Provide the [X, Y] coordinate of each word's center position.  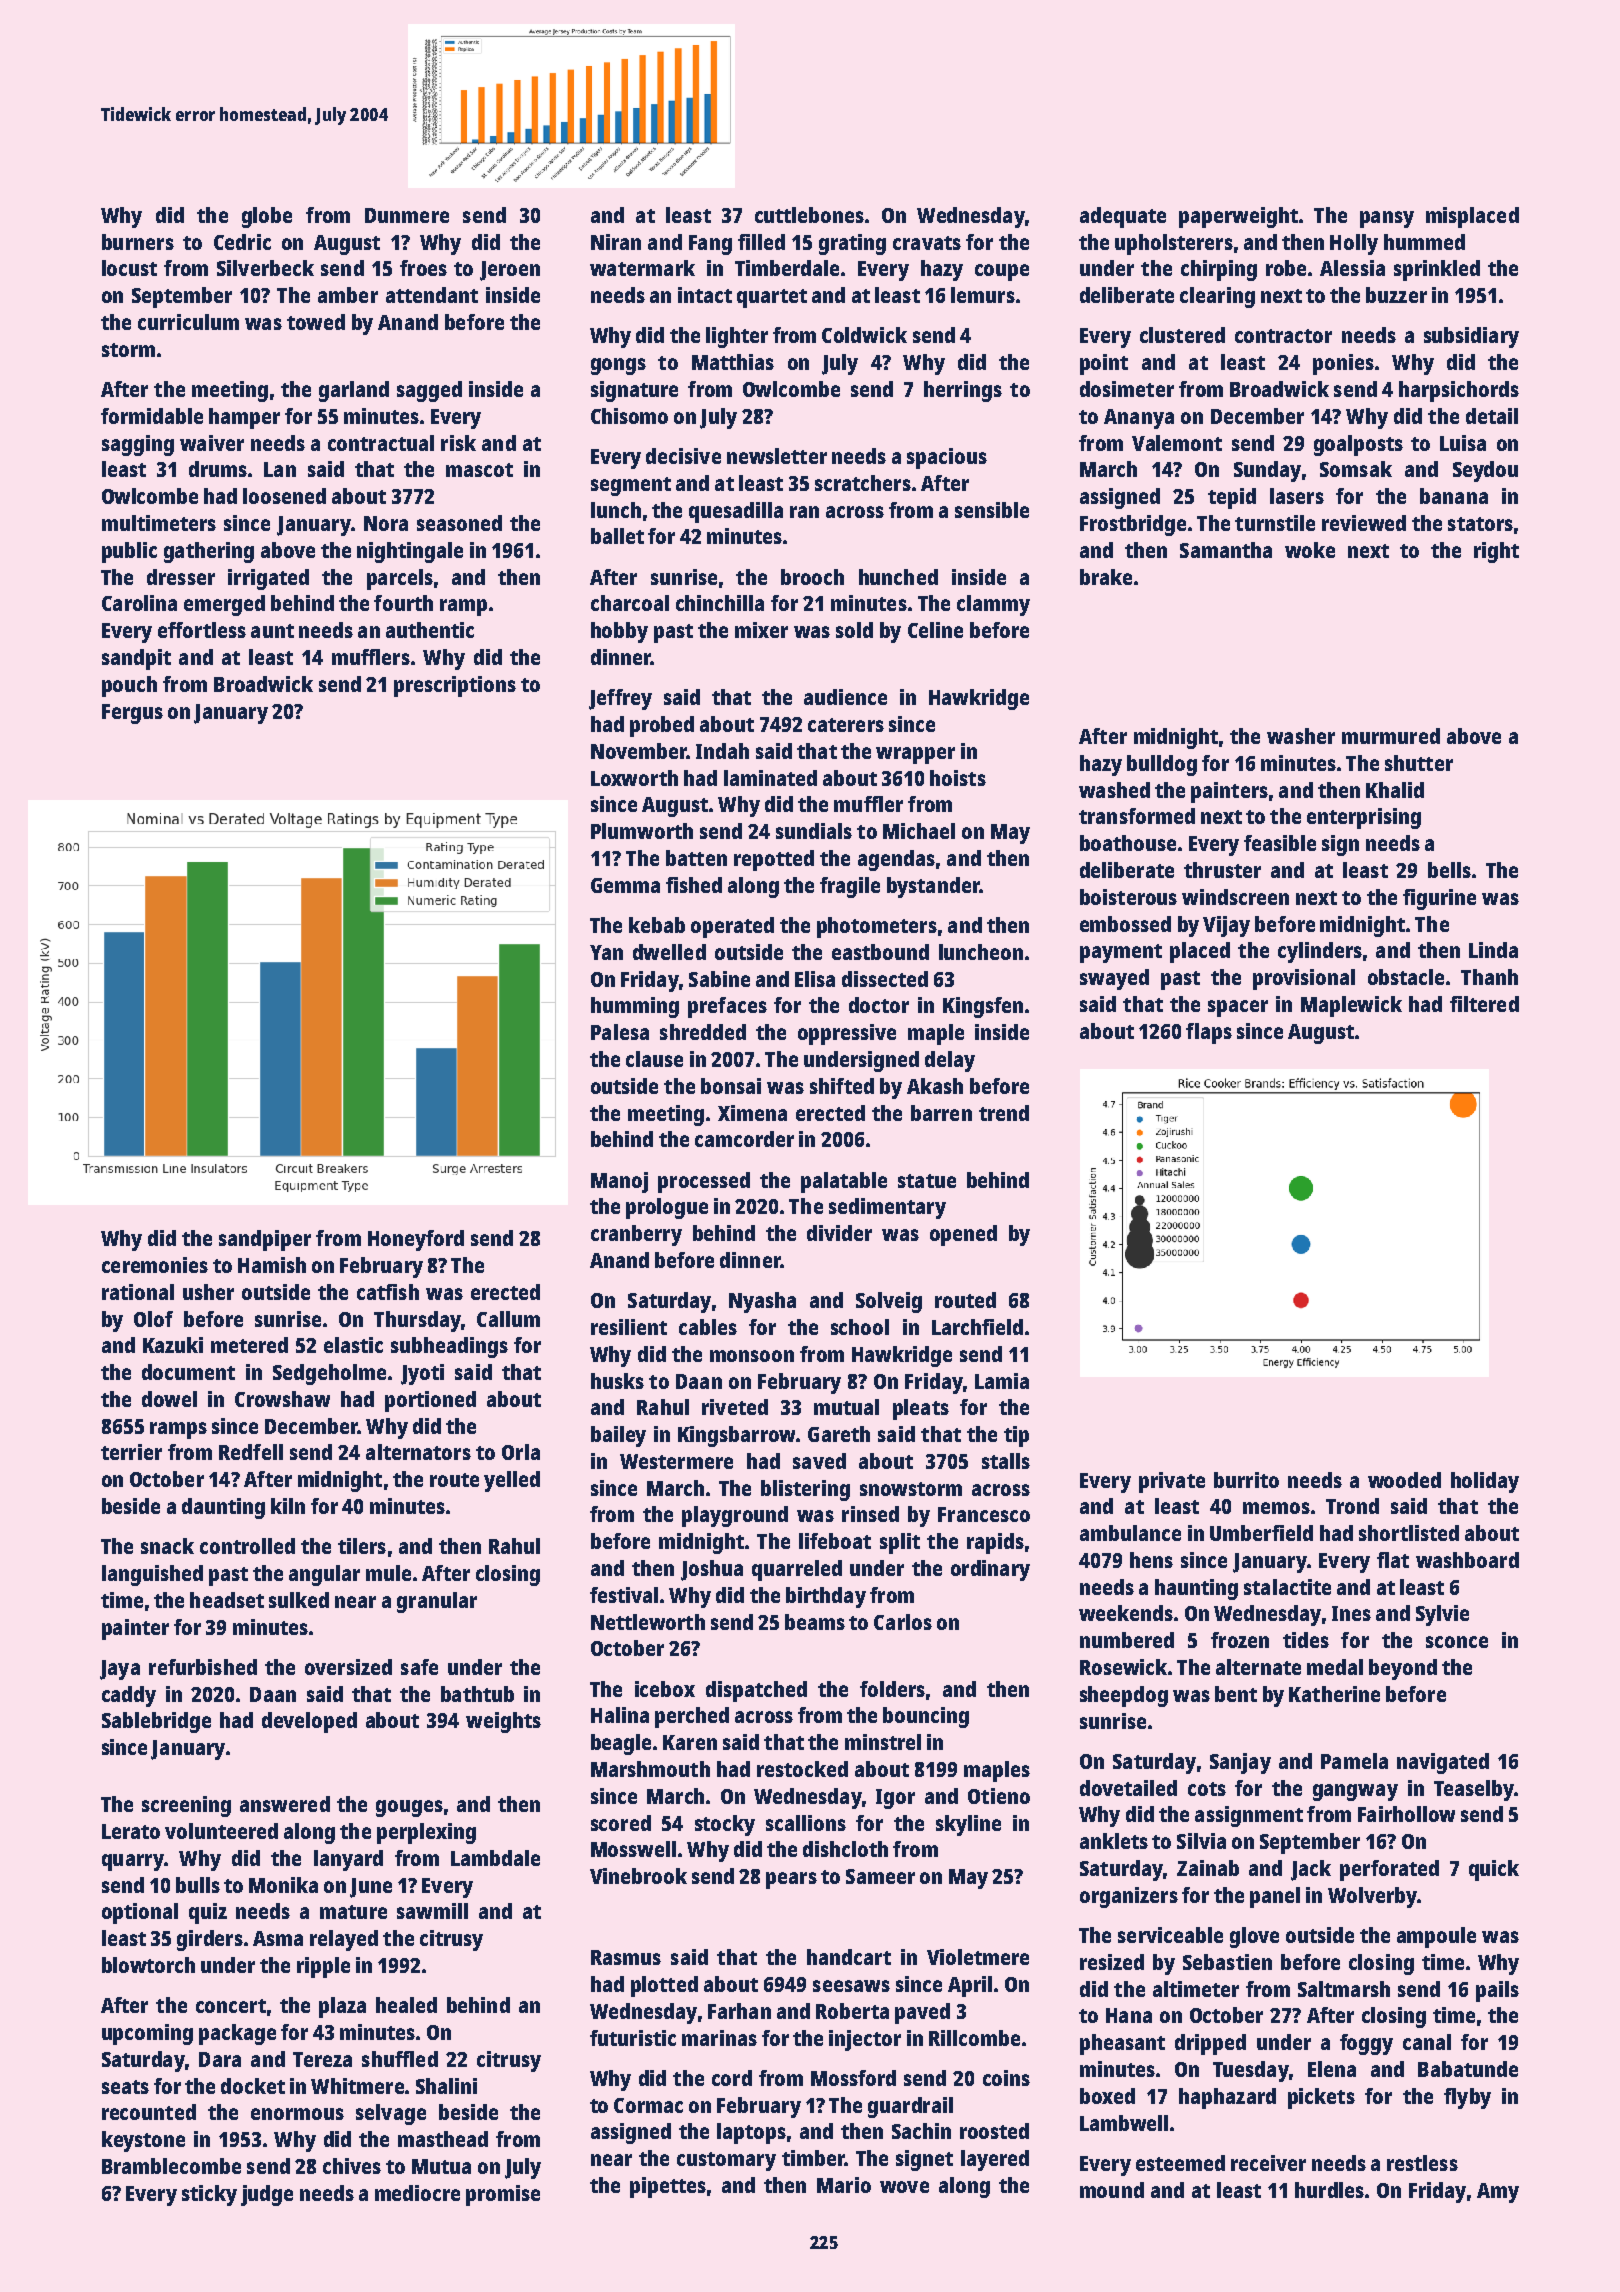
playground [735, 1516]
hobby [619, 632]
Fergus [132, 714]
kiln [288, 1506]
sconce [1457, 1642]
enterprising [1364, 818]
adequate [1123, 217]
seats [125, 2087]
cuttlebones [809, 215]
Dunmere [407, 215]
